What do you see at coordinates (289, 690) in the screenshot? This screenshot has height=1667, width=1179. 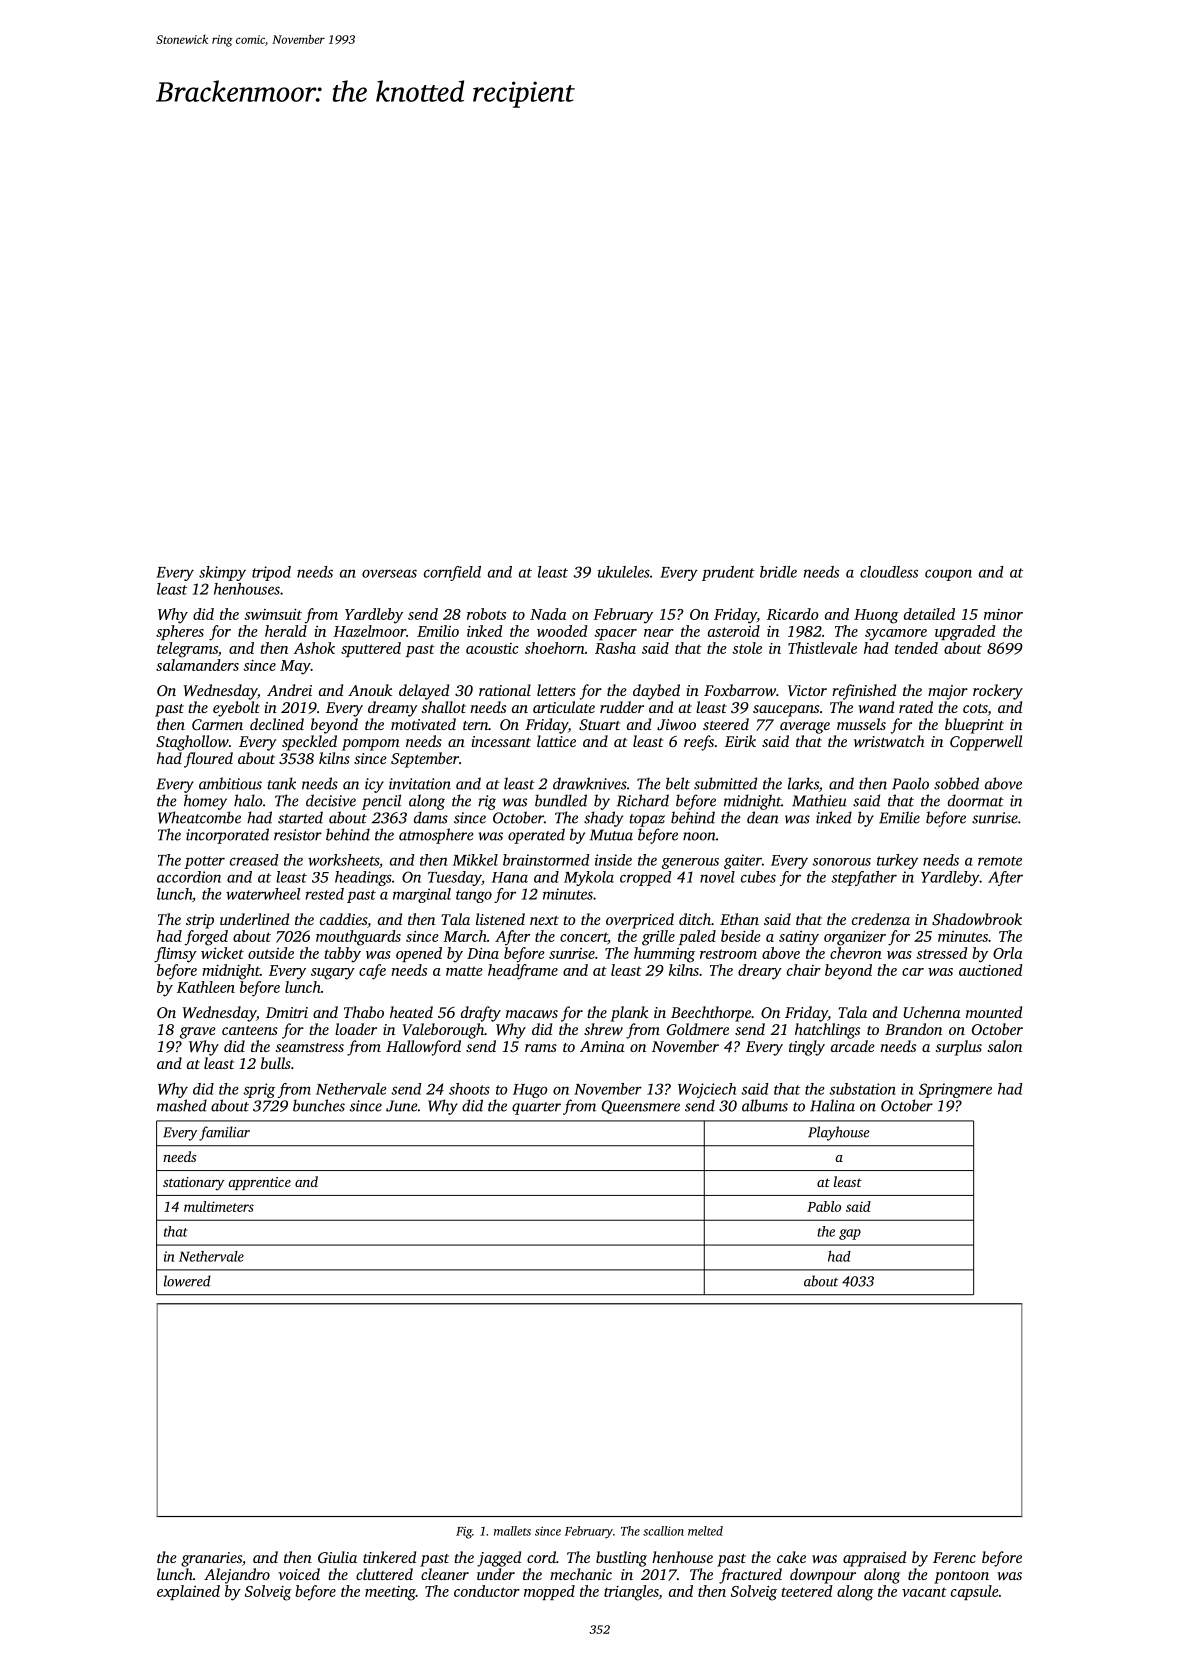 I see `Andrei` at bounding box center [289, 690].
